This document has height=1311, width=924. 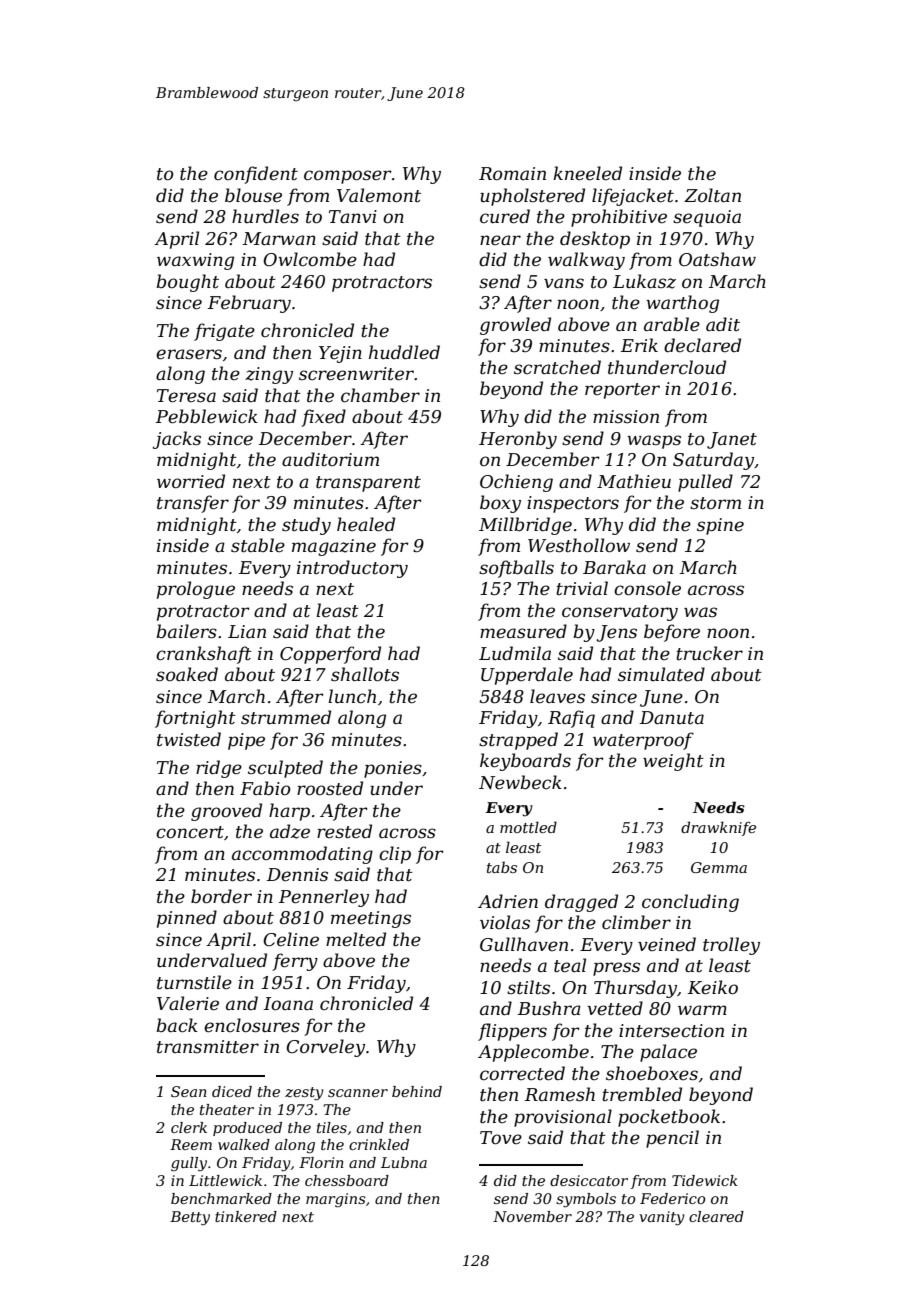 I want to click on tiles, so click(x=332, y=1127).
